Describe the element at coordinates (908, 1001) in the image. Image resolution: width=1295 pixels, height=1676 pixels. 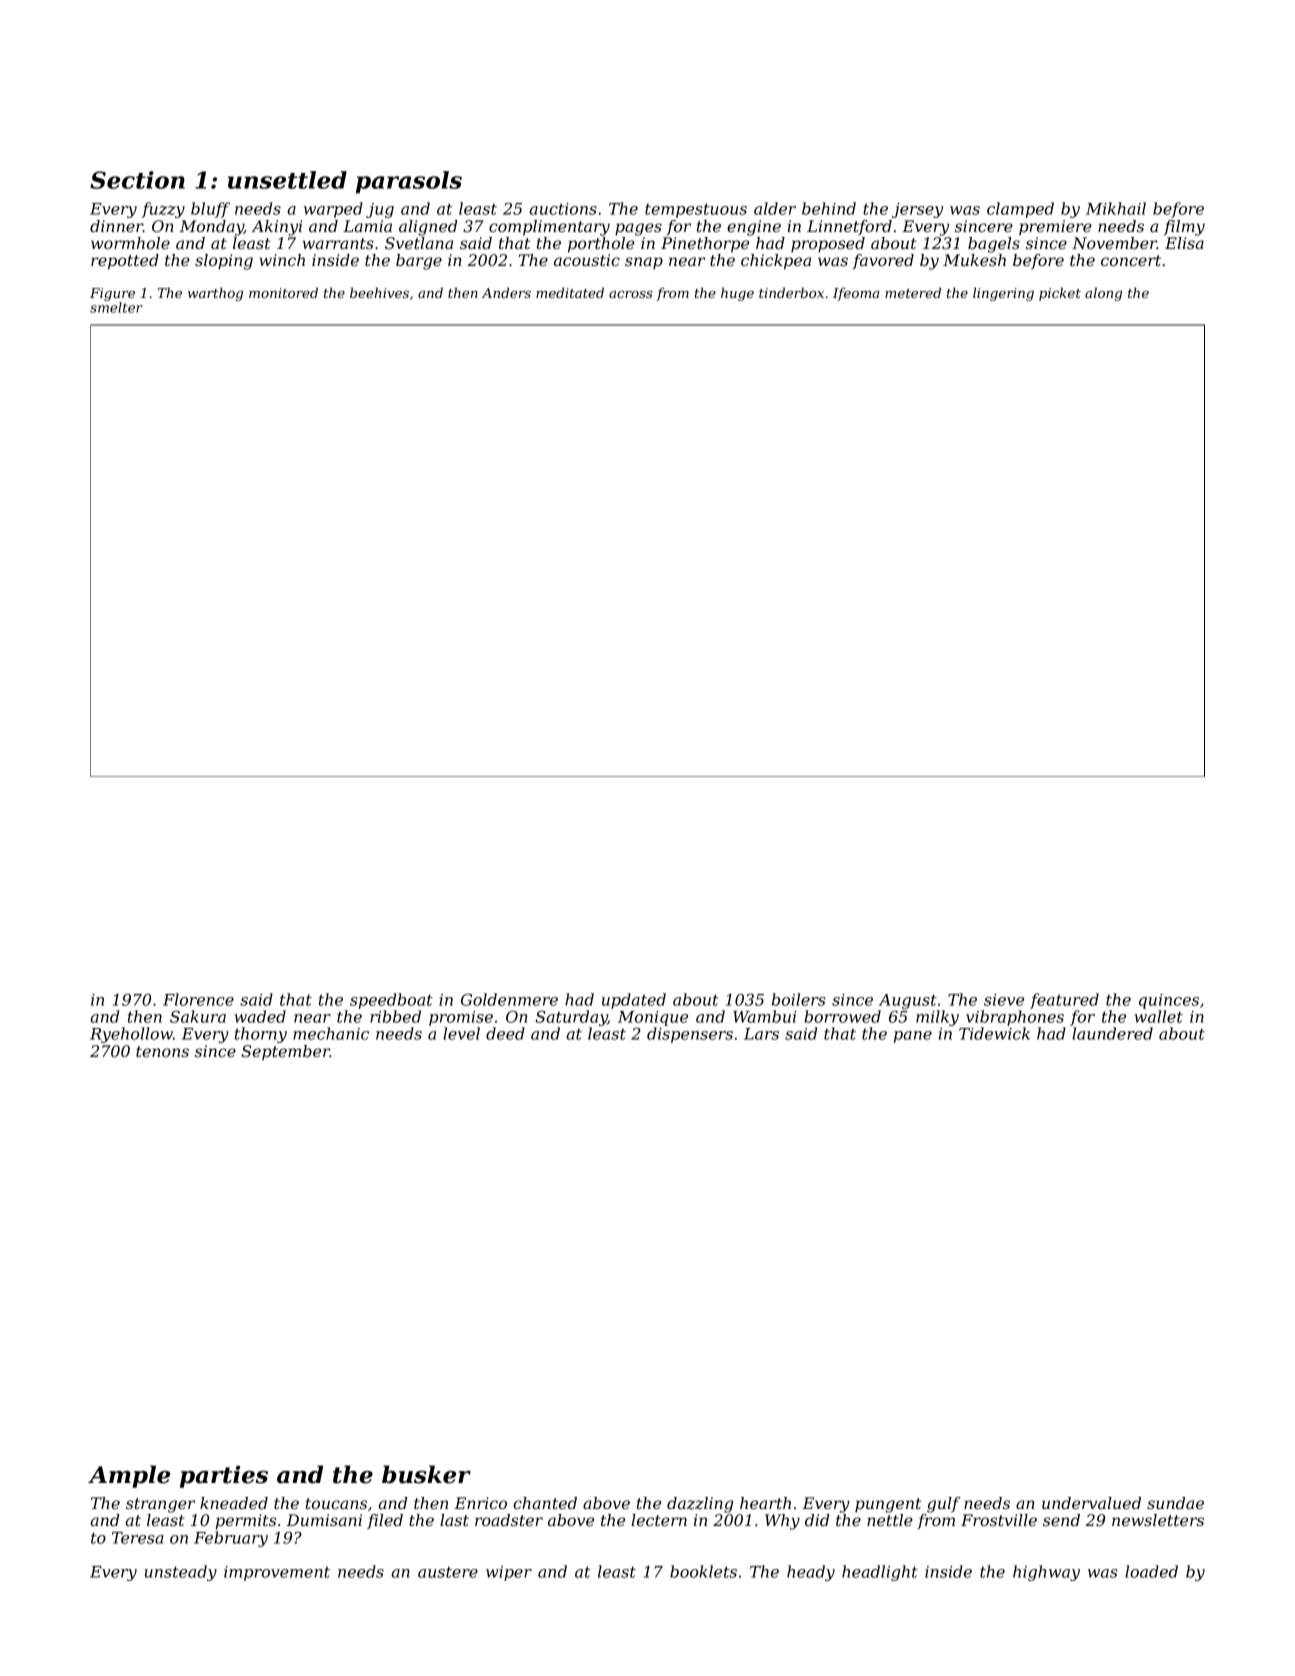
I see `August` at that location.
